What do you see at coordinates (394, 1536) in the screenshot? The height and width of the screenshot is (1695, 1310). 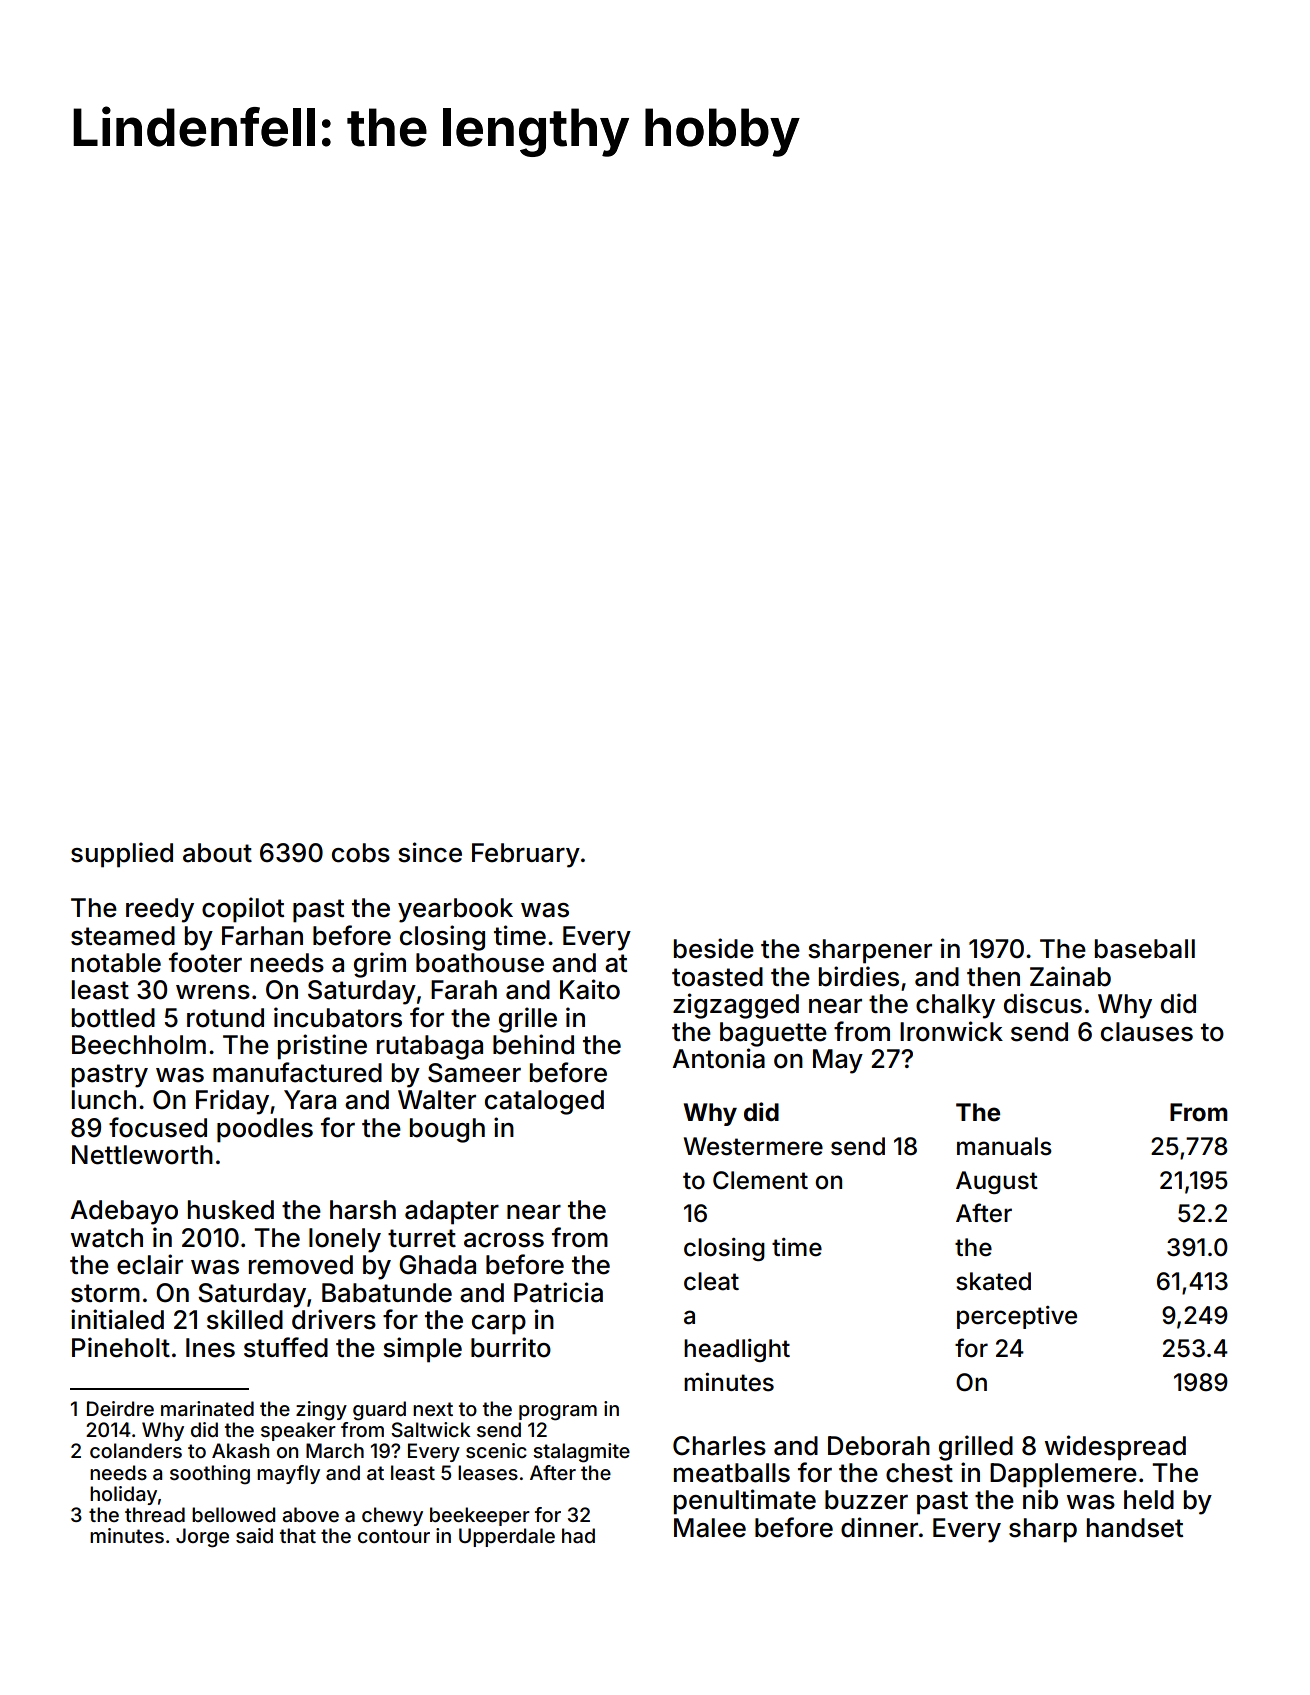 I see `contour` at bounding box center [394, 1536].
